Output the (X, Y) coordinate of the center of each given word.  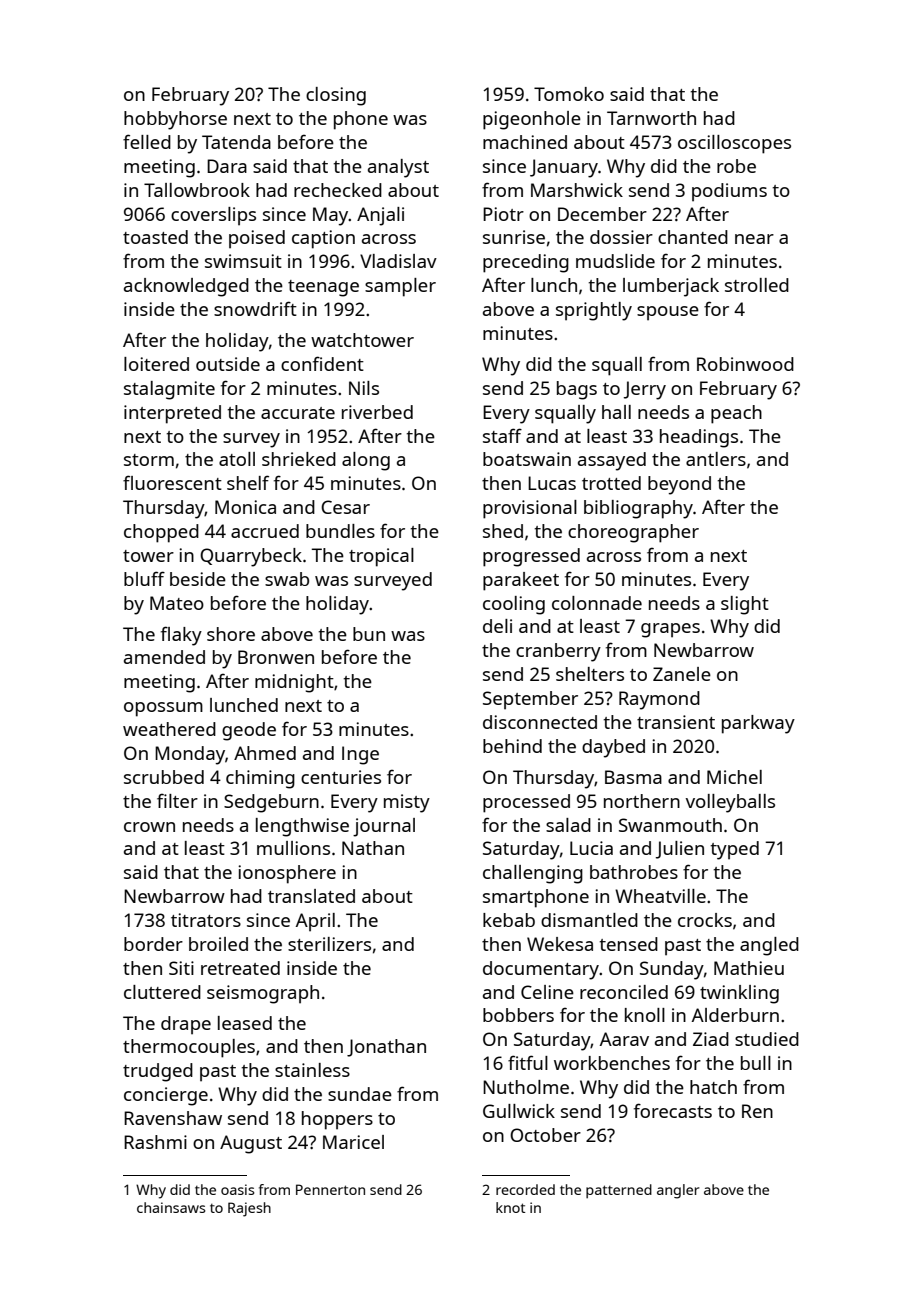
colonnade (597, 603)
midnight (294, 683)
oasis (237, 1189)
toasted (155, 237)
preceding (526, 263)
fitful (528, 1062)
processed (526, 803)
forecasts (673, 1110)
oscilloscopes (734, 144)
